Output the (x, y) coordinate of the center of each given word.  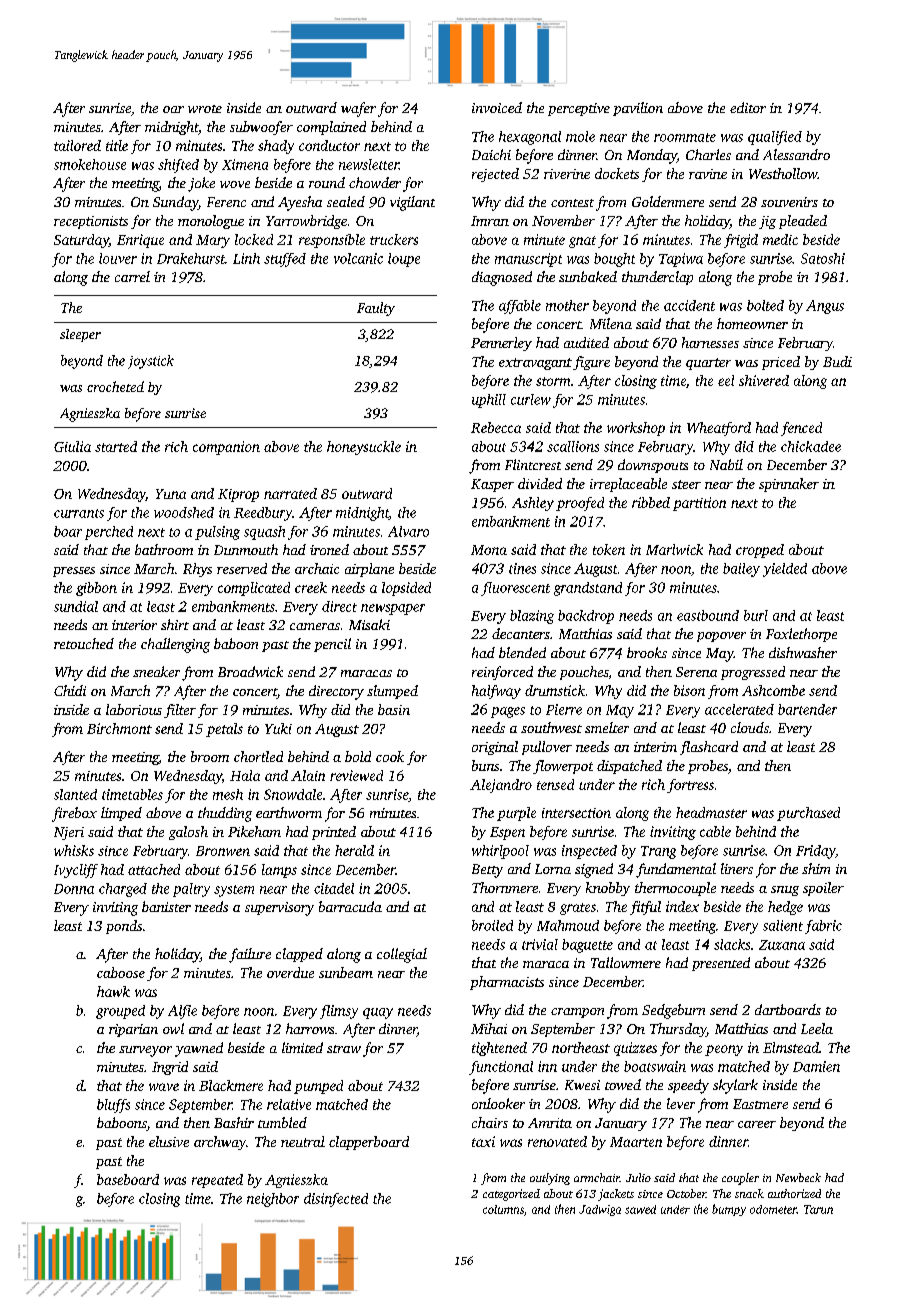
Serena (696, 672)
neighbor (273, 1200)
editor (748, 107)
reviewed (356, 775)
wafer (358, 109)
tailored (77, 145)
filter (180, 711)
